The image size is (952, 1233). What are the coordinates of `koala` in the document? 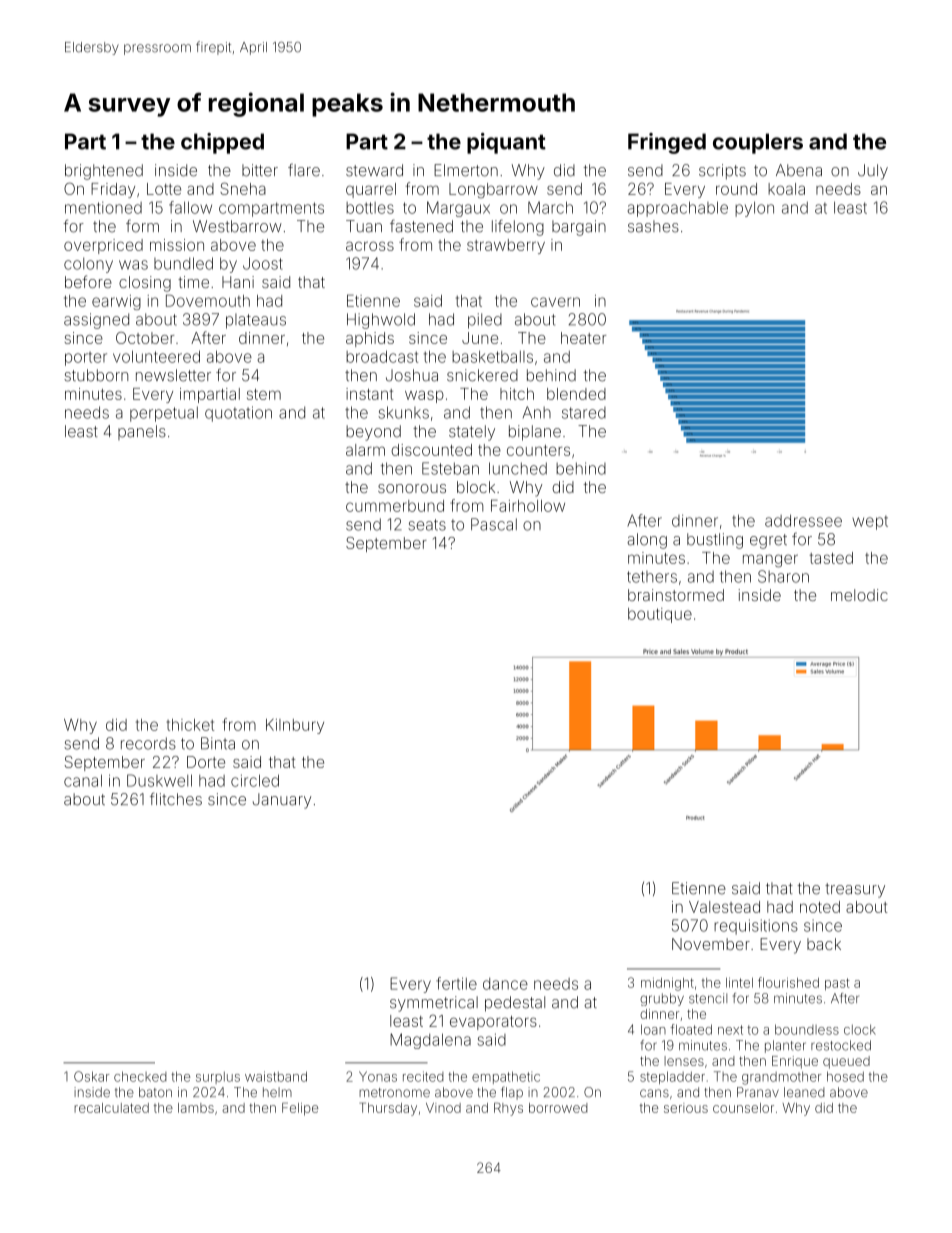 It's located at (786, 189).
